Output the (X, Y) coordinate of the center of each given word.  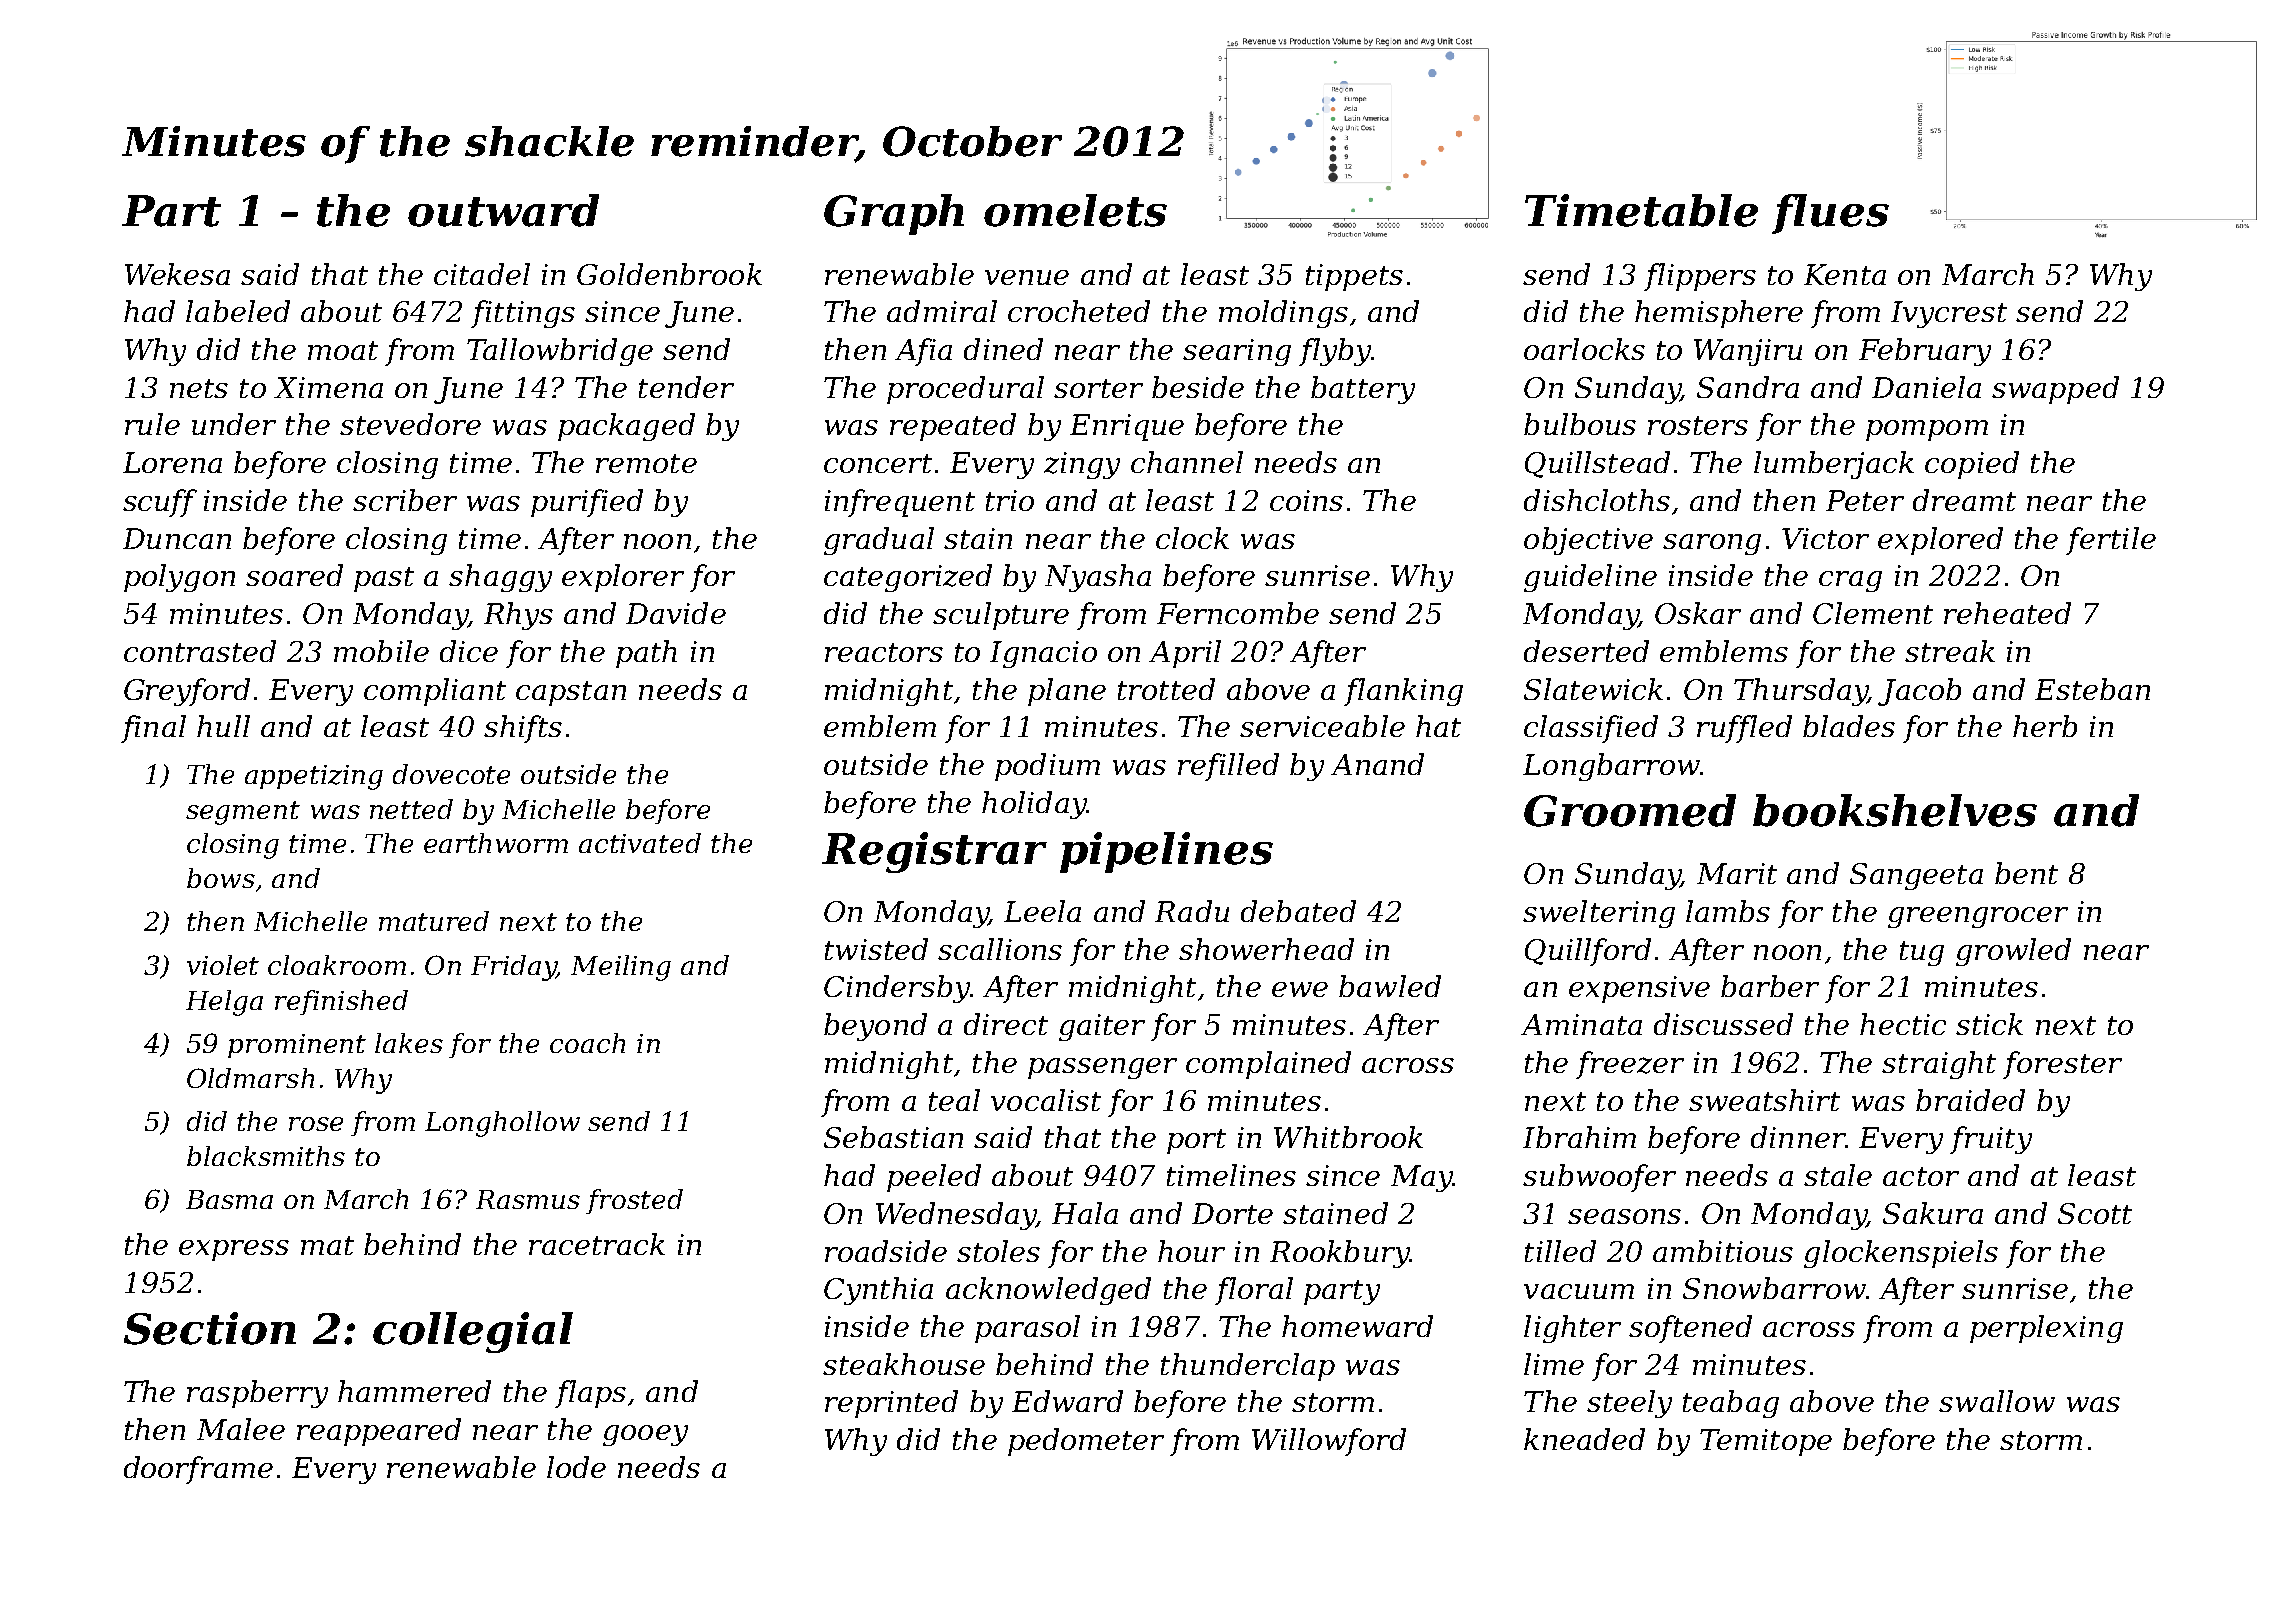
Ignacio (1043, 654)
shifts (523, 729)
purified (587, 503)
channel (1187, 462)
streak (1950, 651)
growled (2013, 952)
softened (1690, 1329)
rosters (1698, 425)
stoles (998, 1251)
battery (1363, 390)
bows (221, 878)
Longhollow (502, 1124)
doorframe (198, 1470)
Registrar (934, 852)
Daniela (1926, 387)
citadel (482, 274)
